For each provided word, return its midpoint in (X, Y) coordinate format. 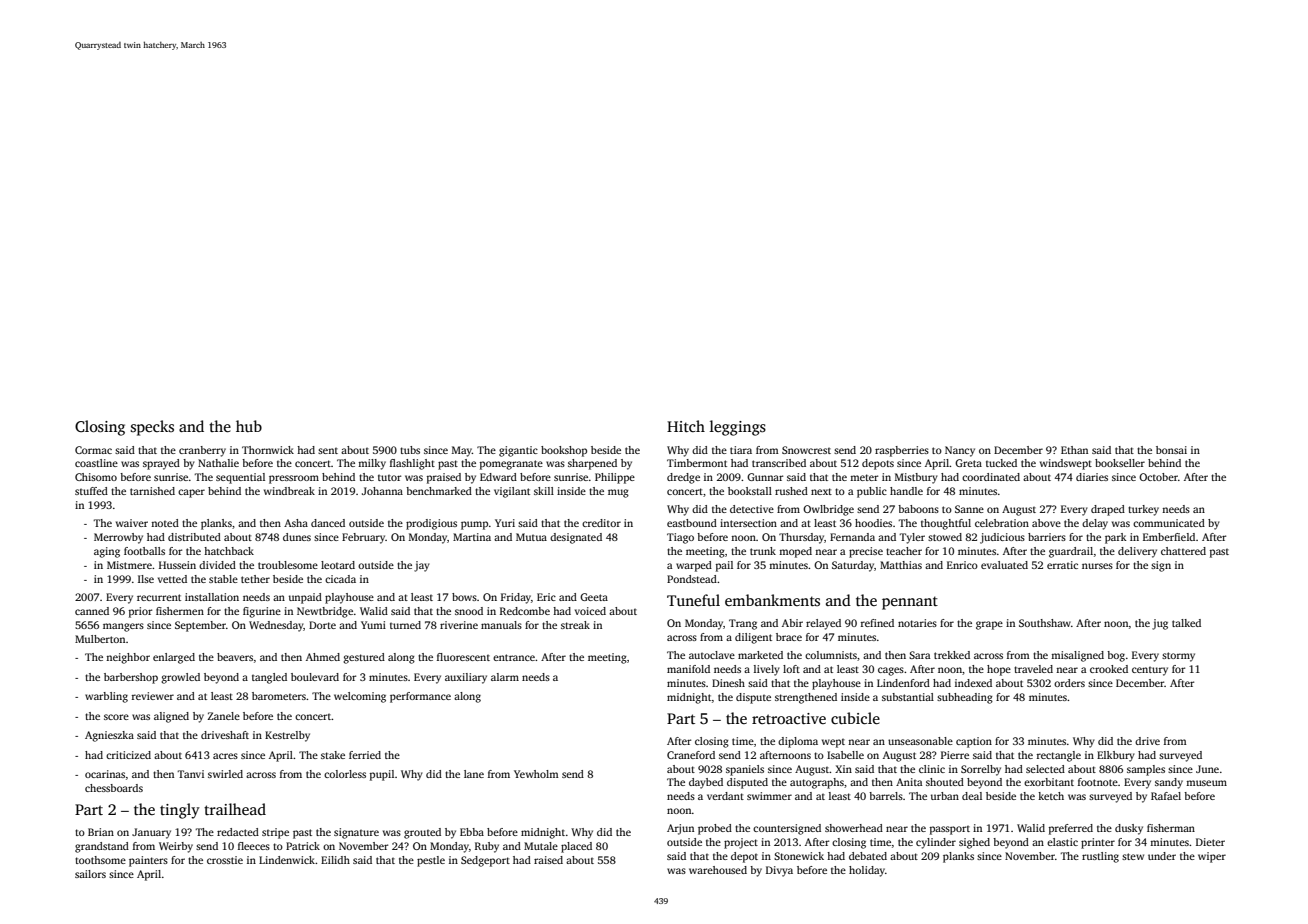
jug (1160, 624)
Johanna (382, 491)
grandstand (102, 847)
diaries (1092, 477)
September (200, 626)
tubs (410, 450)
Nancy (960, 451)
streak (575, 625)
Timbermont (697, 463)
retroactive (789, 718)
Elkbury (1116, 756)
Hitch (686, 426)
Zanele (224, 716)
